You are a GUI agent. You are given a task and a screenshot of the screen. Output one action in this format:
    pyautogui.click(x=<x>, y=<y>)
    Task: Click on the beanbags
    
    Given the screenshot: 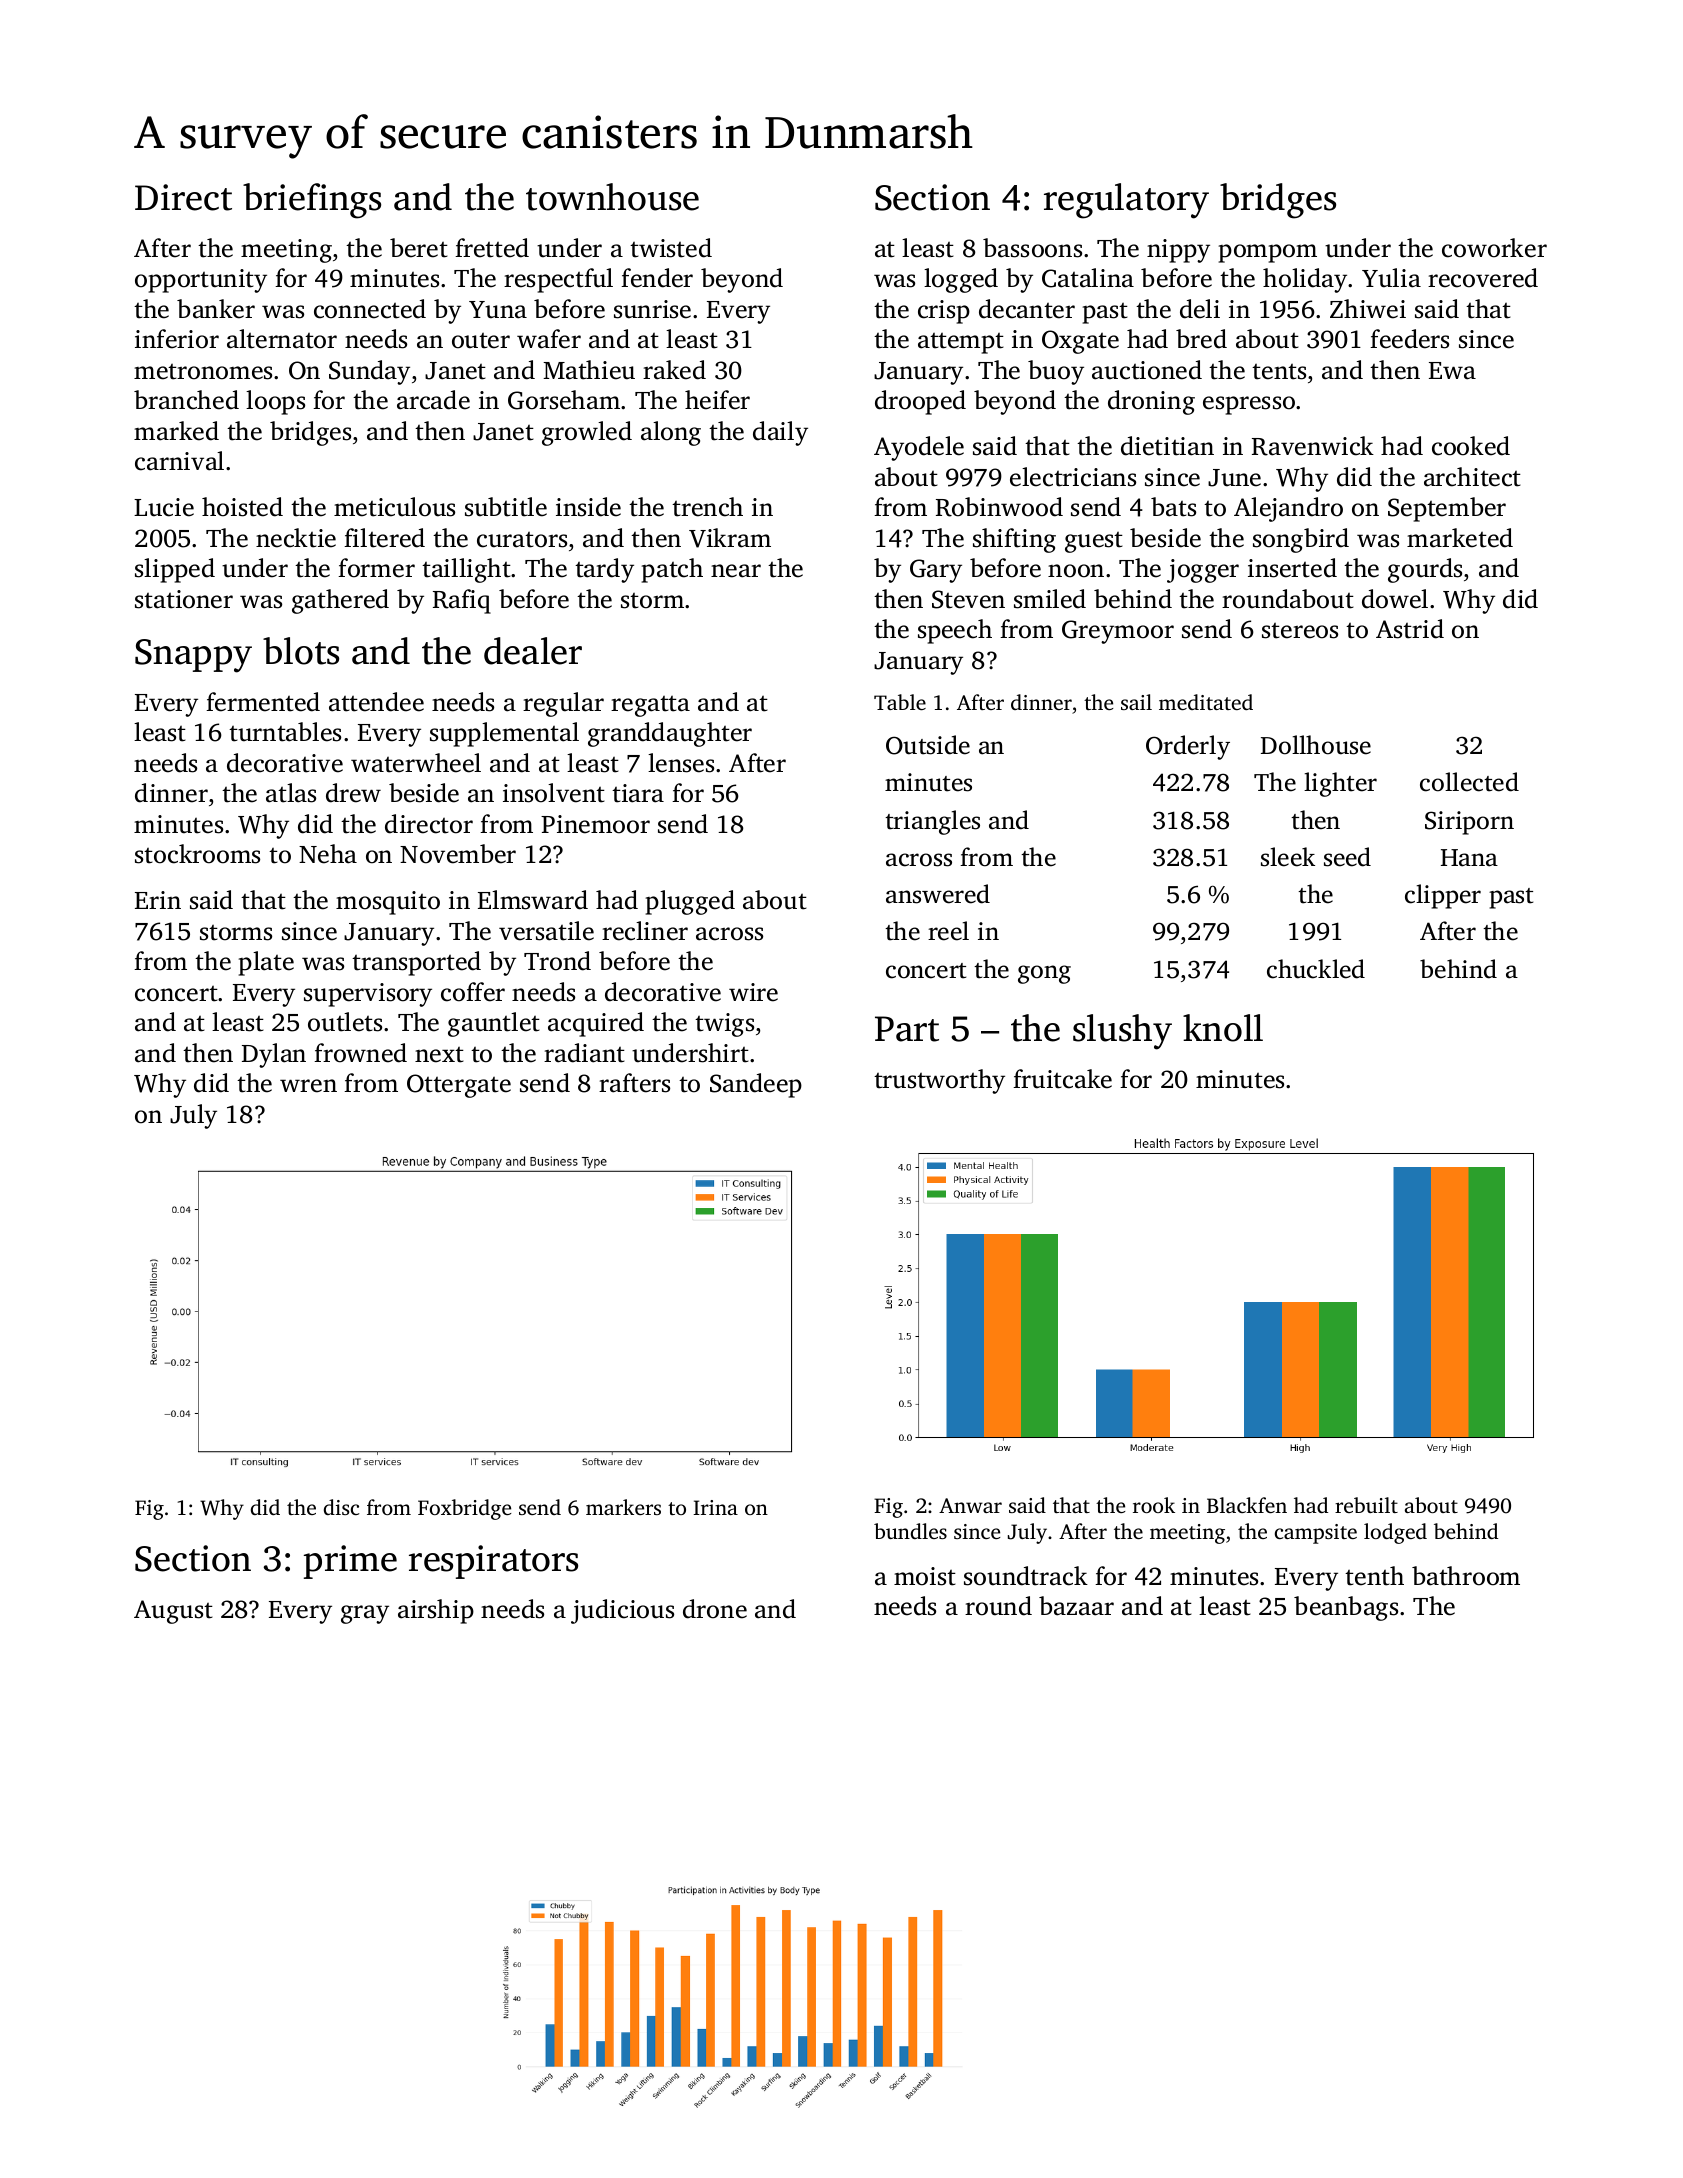 What is the action you would take?
    pyautogui.click(x=1346, y=1608)
